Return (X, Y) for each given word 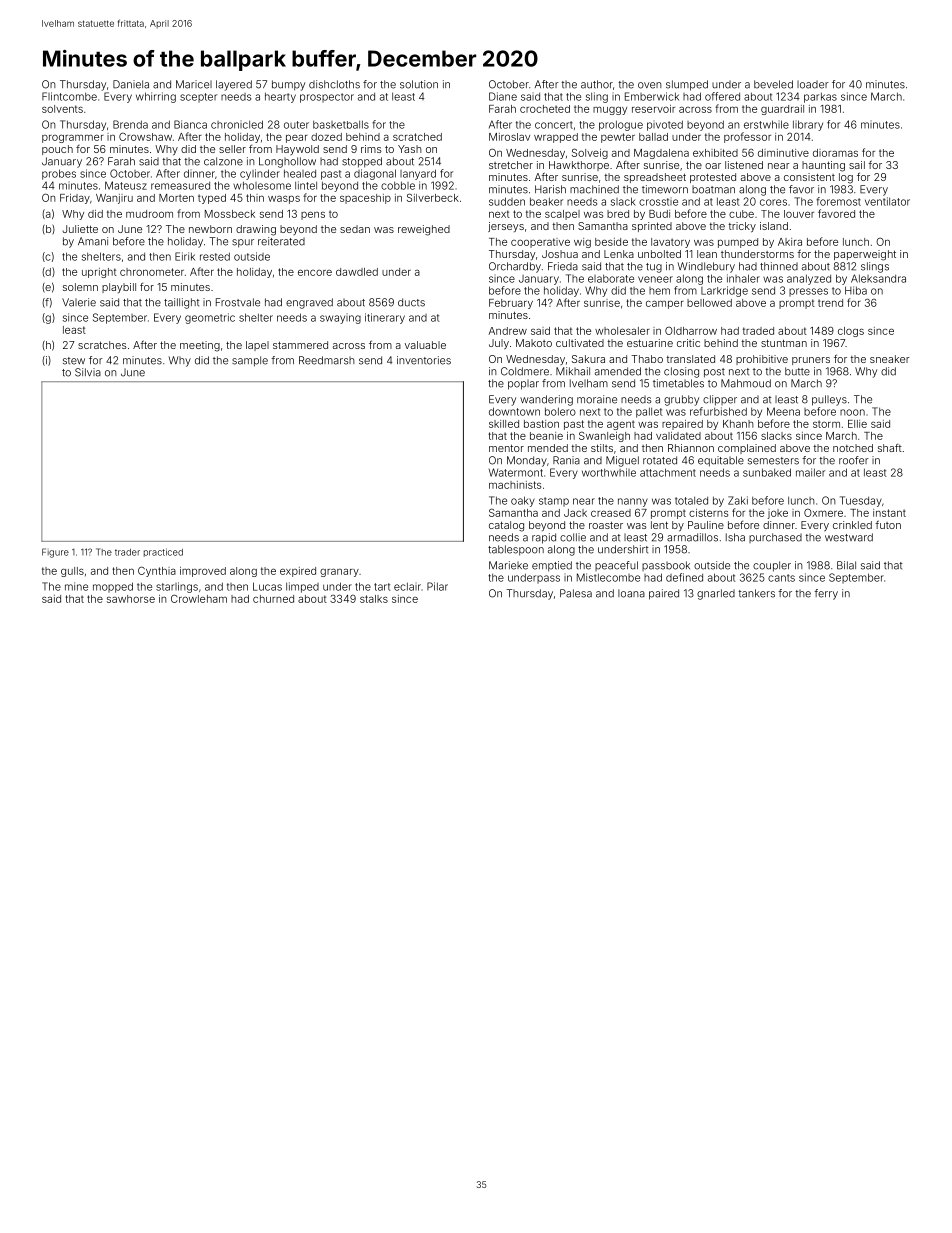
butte (797, 371)
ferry (826, 594)
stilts (602, 448)
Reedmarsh (327, 360)
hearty (280, 97)
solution (419, 84)
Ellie (857, 424)
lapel (257, 346)
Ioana (631, 593)
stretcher (511, 165)
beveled (773, 84)
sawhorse (131, 599)
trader (127, 552)
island (774, 226)
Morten (176, 198)
